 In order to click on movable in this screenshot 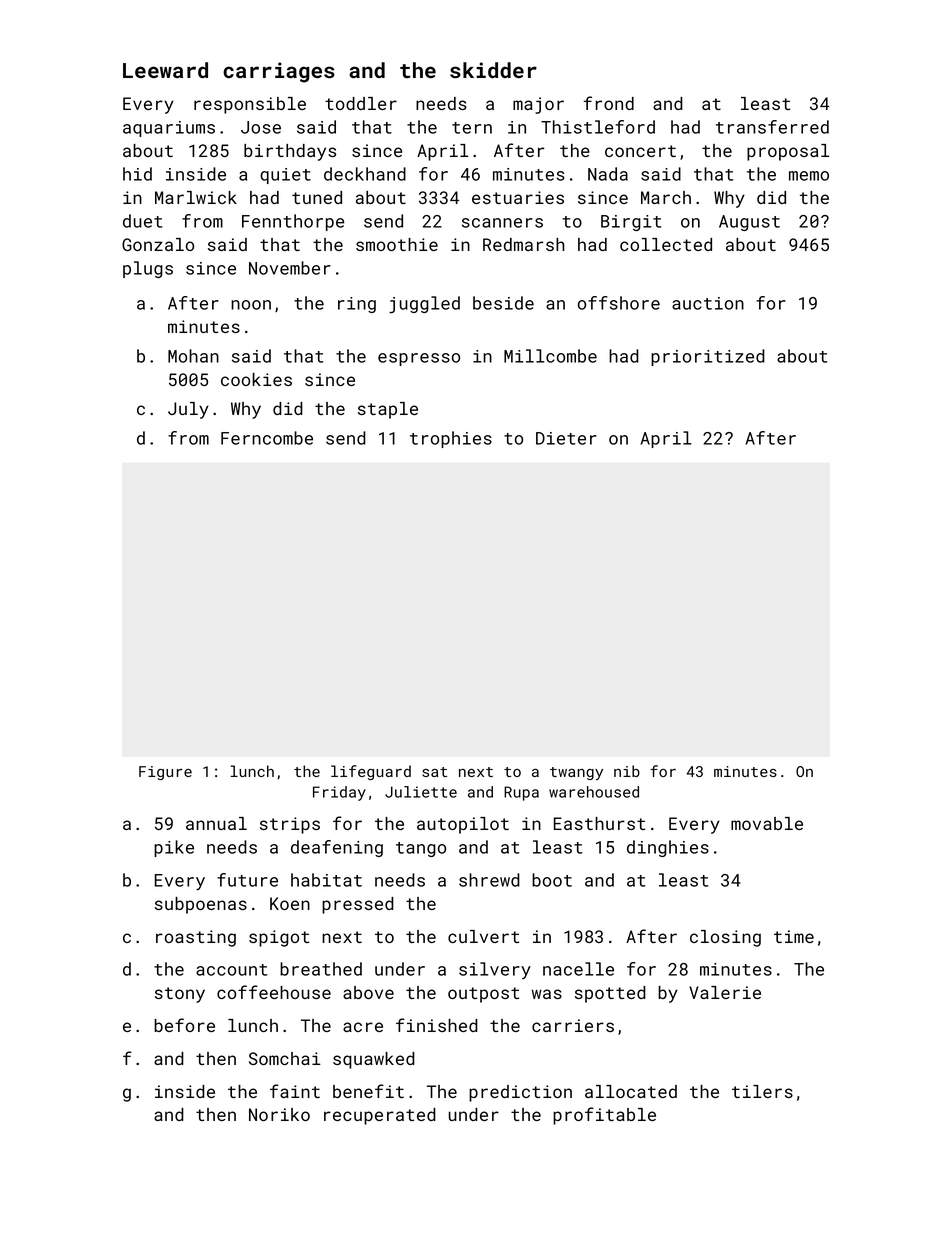, I will do `click(767, 823)`.
